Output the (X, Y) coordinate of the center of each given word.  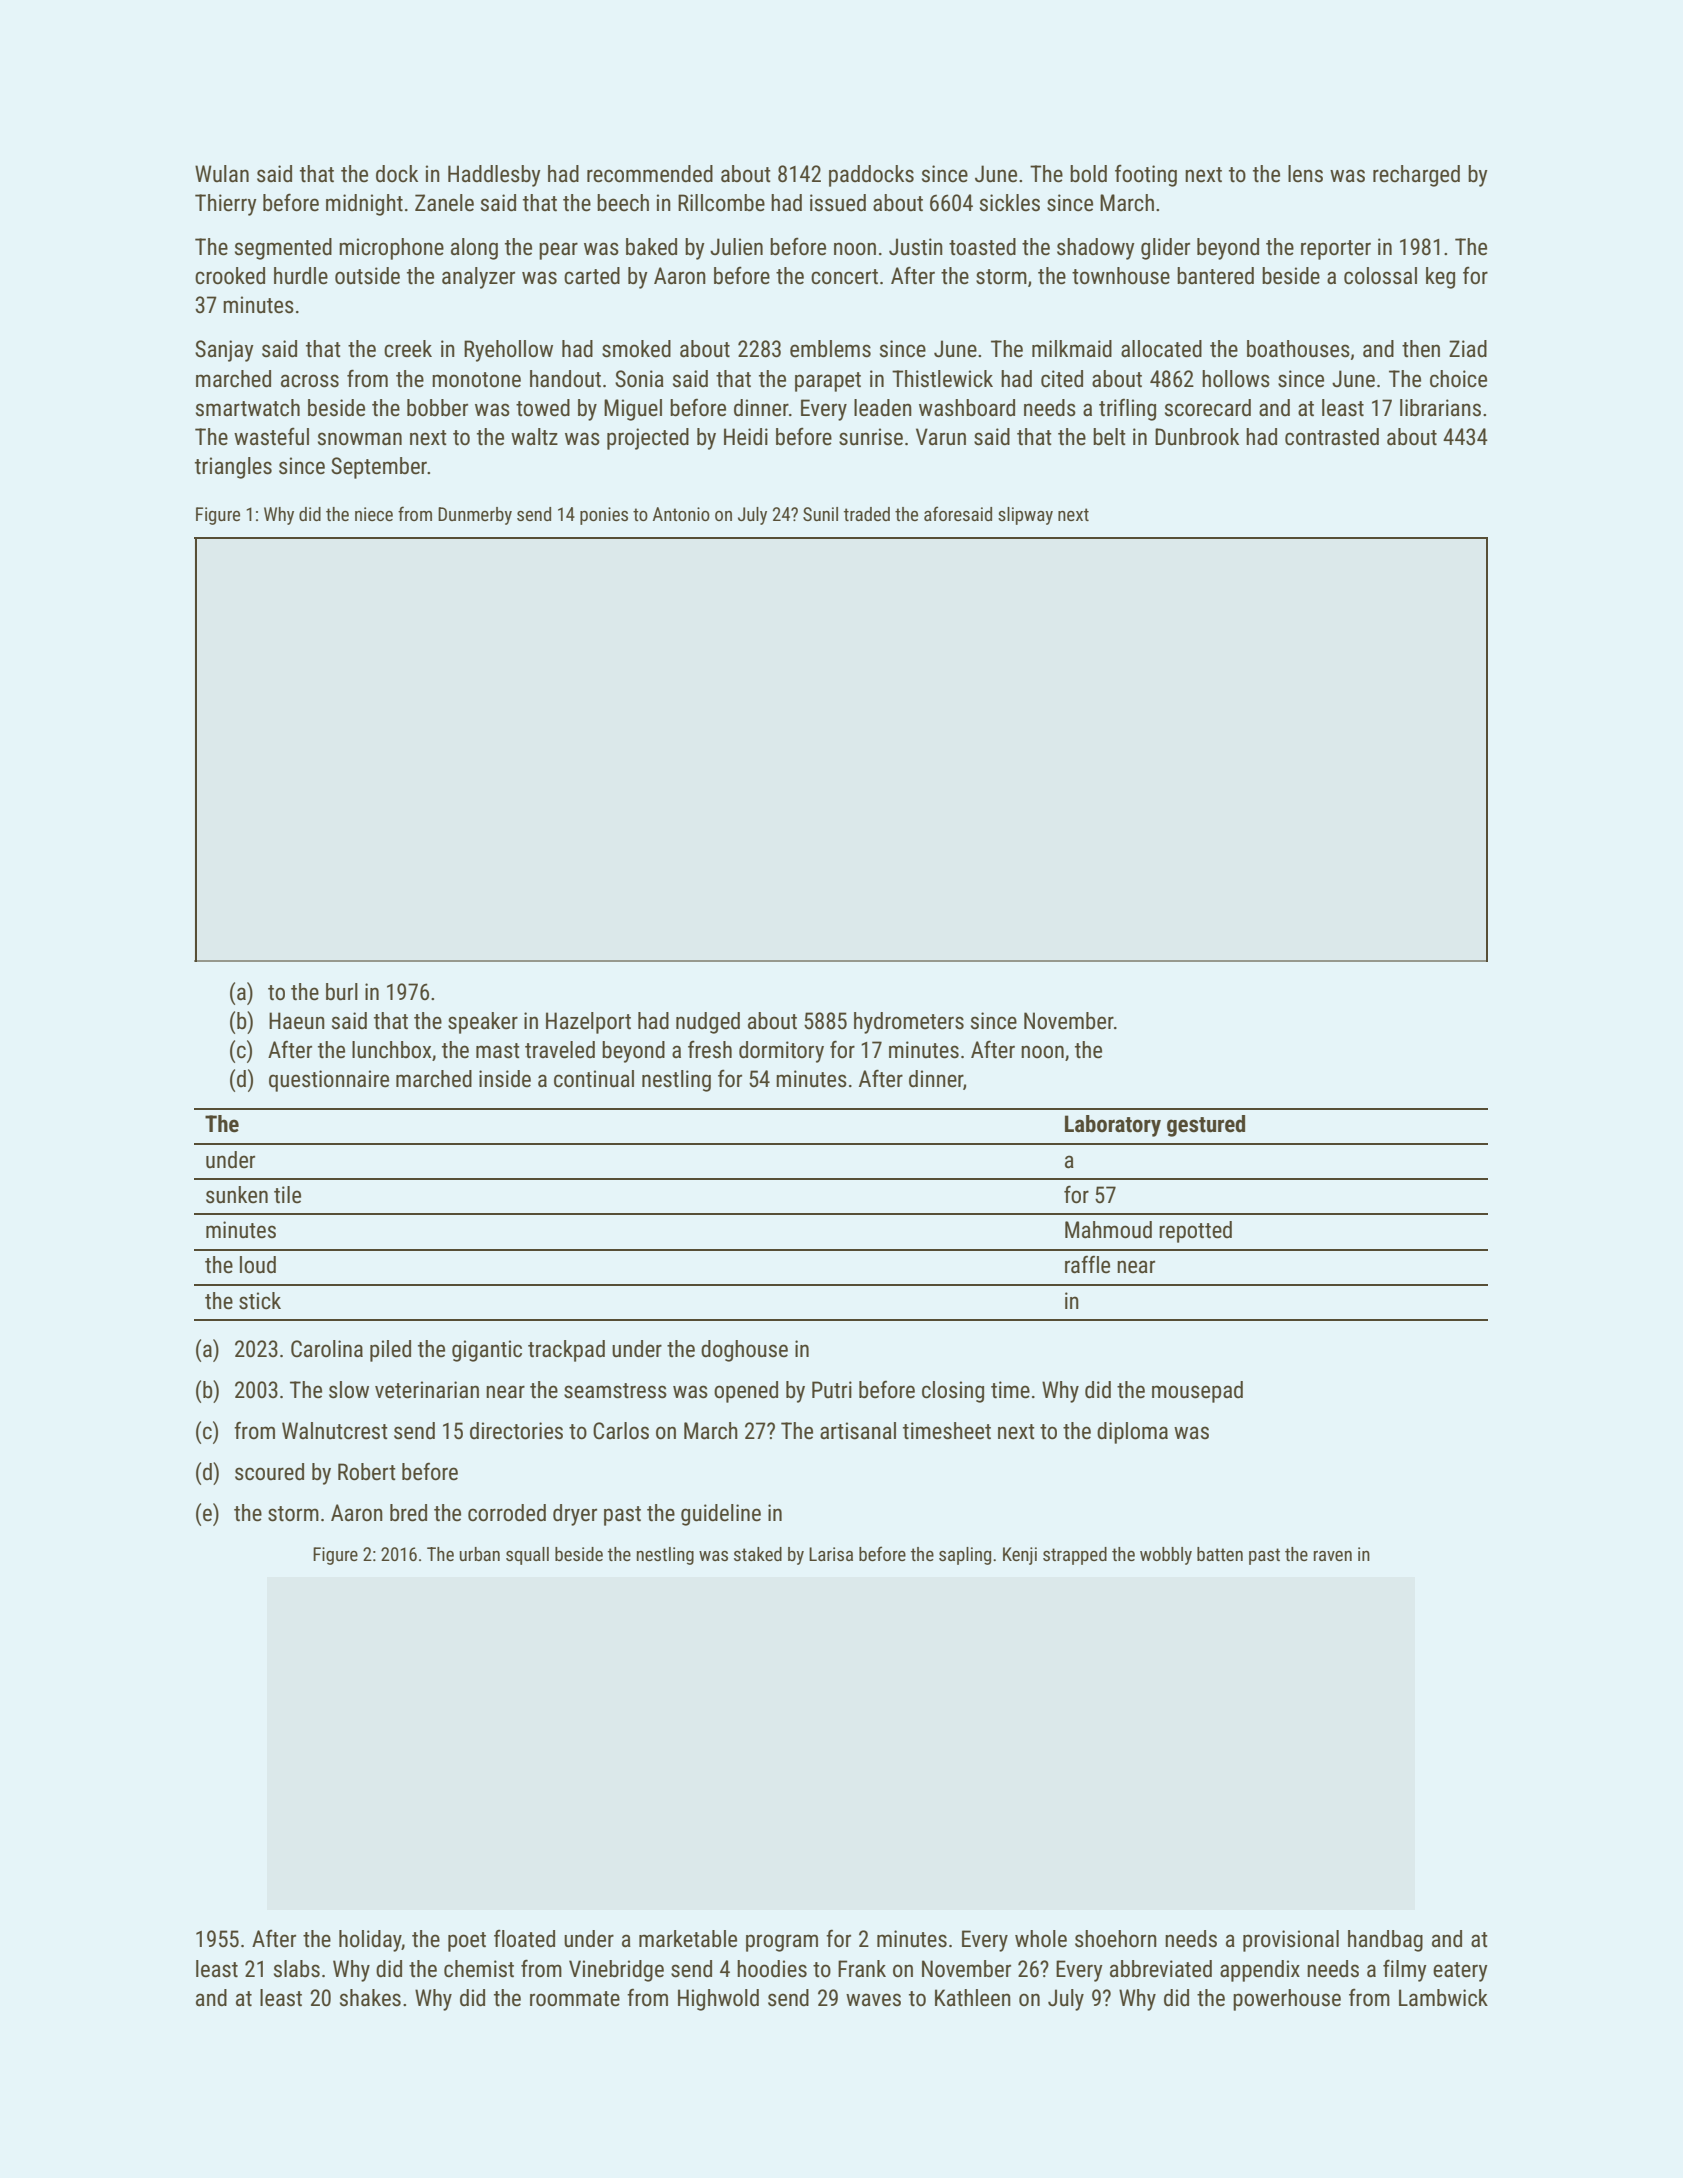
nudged (708, 1023)
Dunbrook (1197, 437)
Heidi (746, 437)
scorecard (1208, 408)
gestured (1206, 1126)
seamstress (615, 1391)
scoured (269, 1472)
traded (867, 514)
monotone (476, 380)
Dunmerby (475, 516)
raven (1333, 1556)
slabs (297, 1969)
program (782, 1943)
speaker (483, 1023)
